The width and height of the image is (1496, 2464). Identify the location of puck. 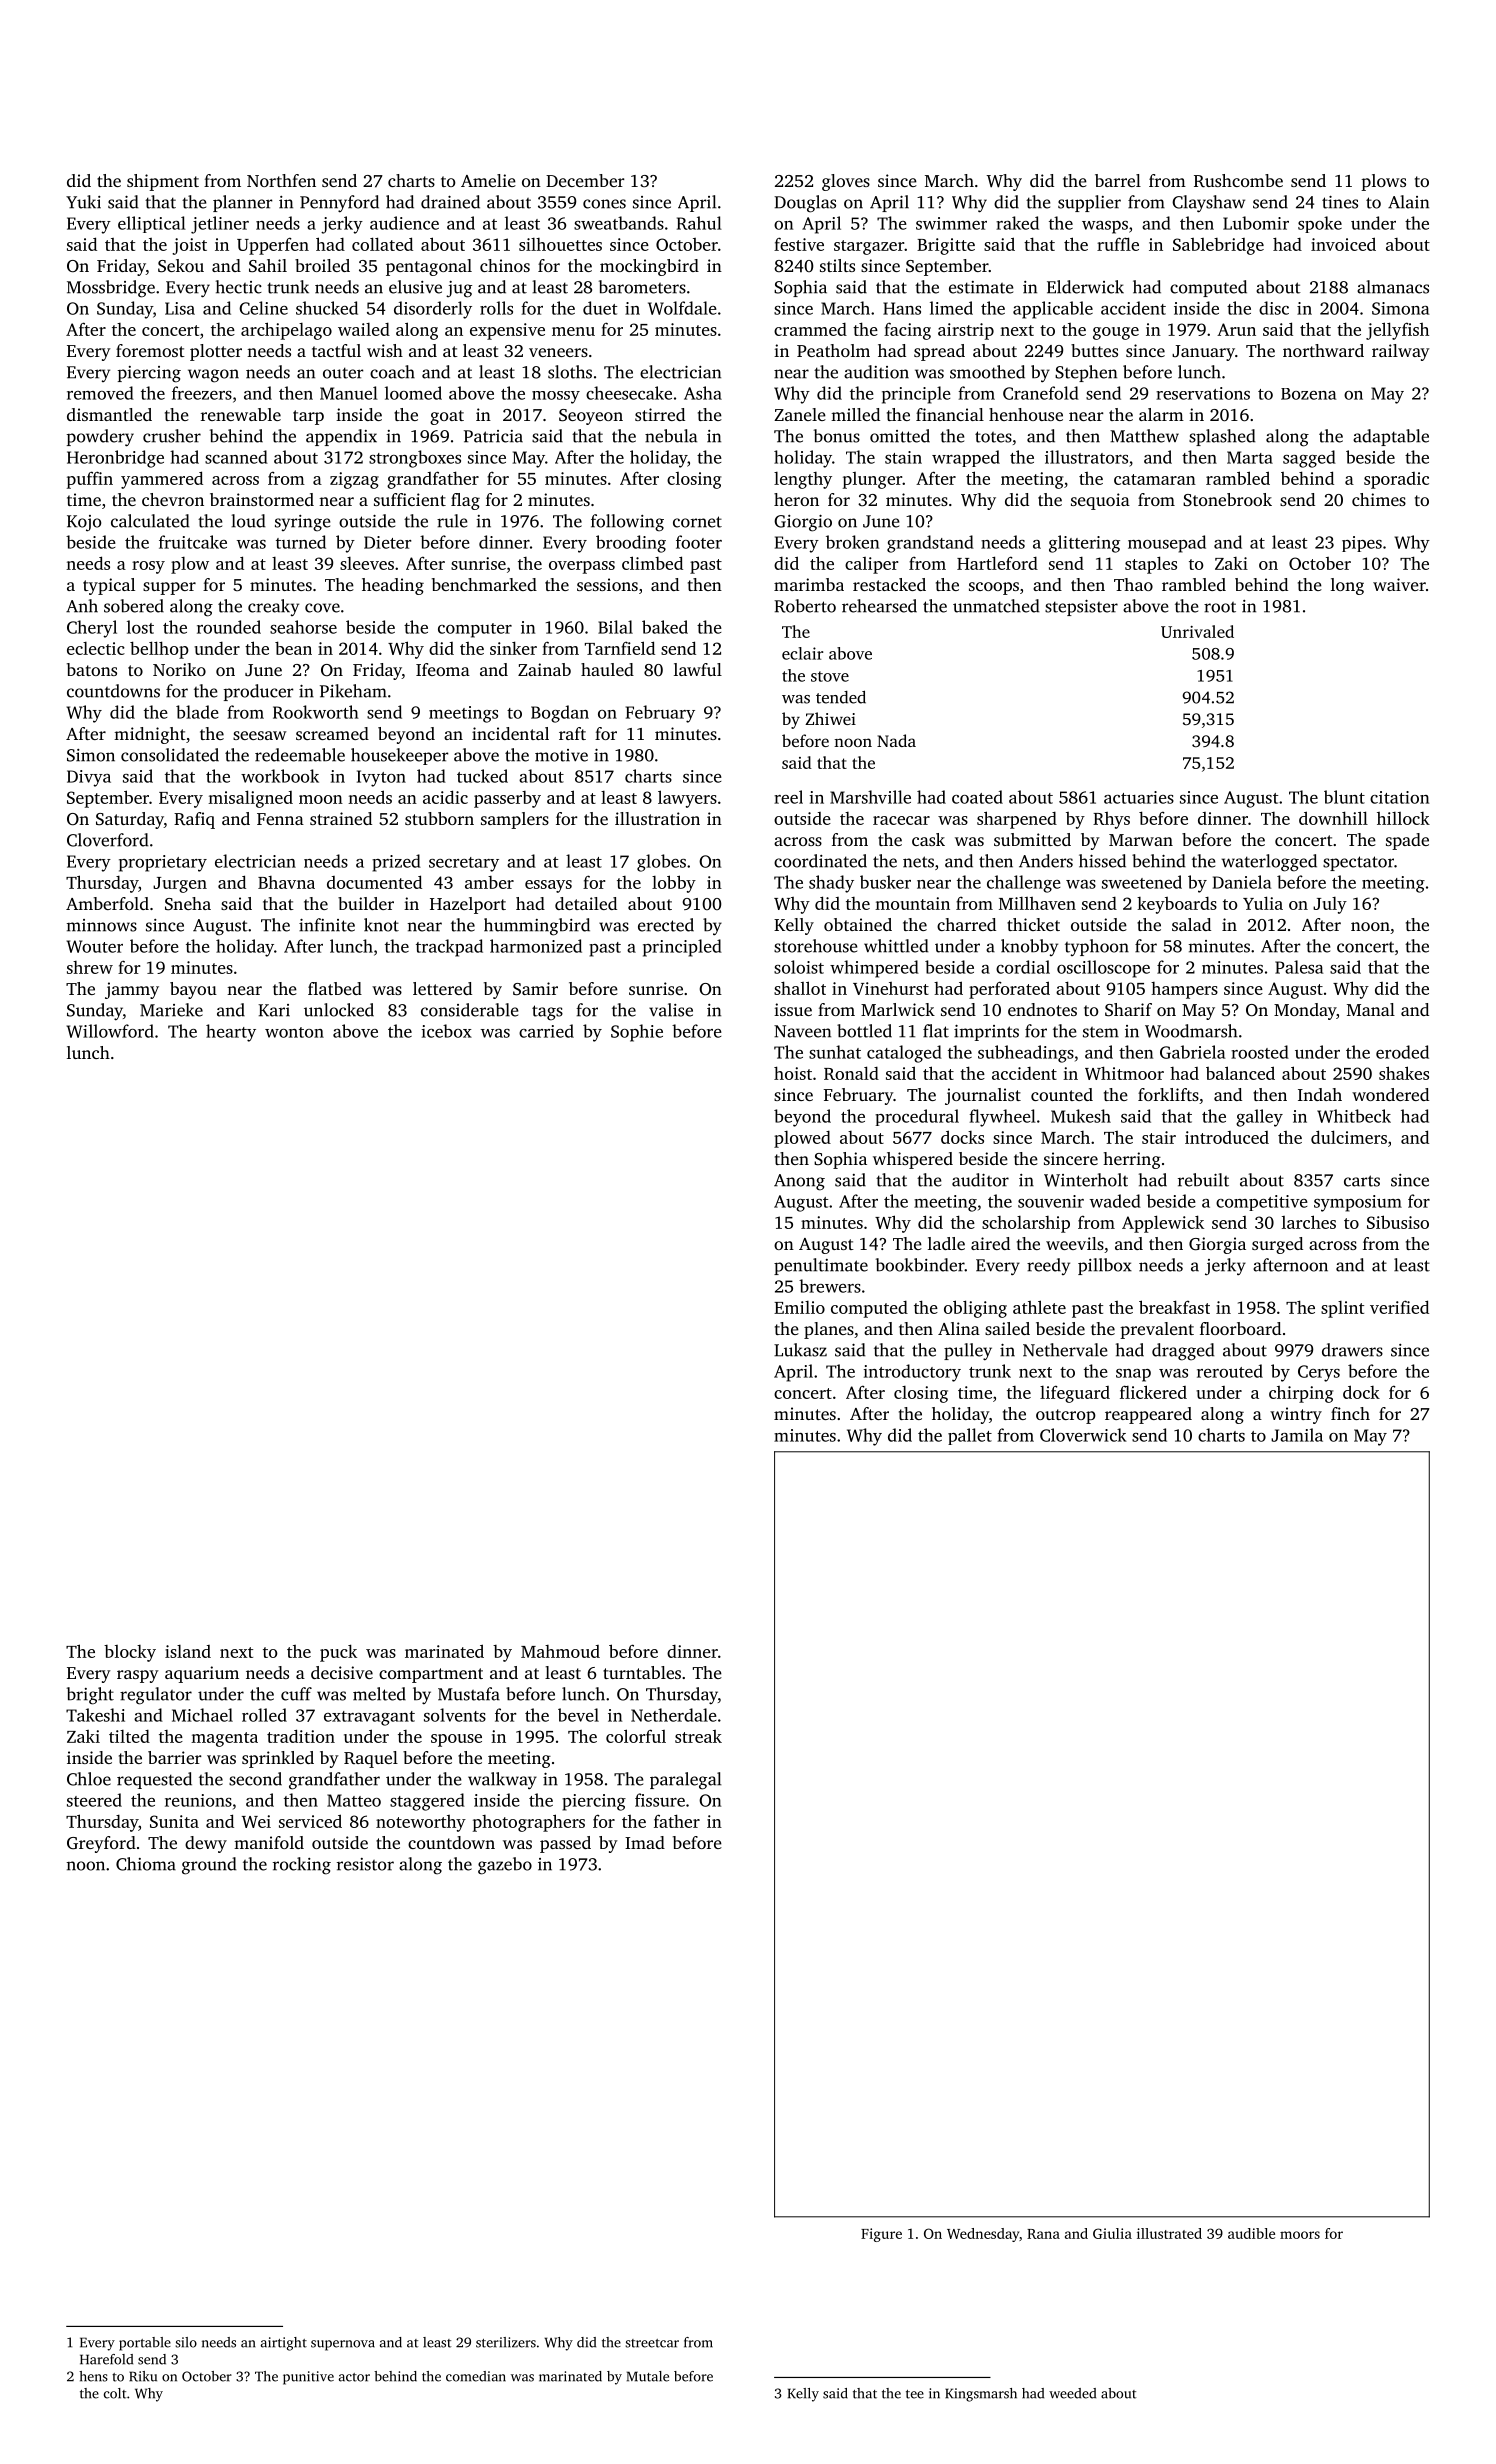
(338, 1653).
